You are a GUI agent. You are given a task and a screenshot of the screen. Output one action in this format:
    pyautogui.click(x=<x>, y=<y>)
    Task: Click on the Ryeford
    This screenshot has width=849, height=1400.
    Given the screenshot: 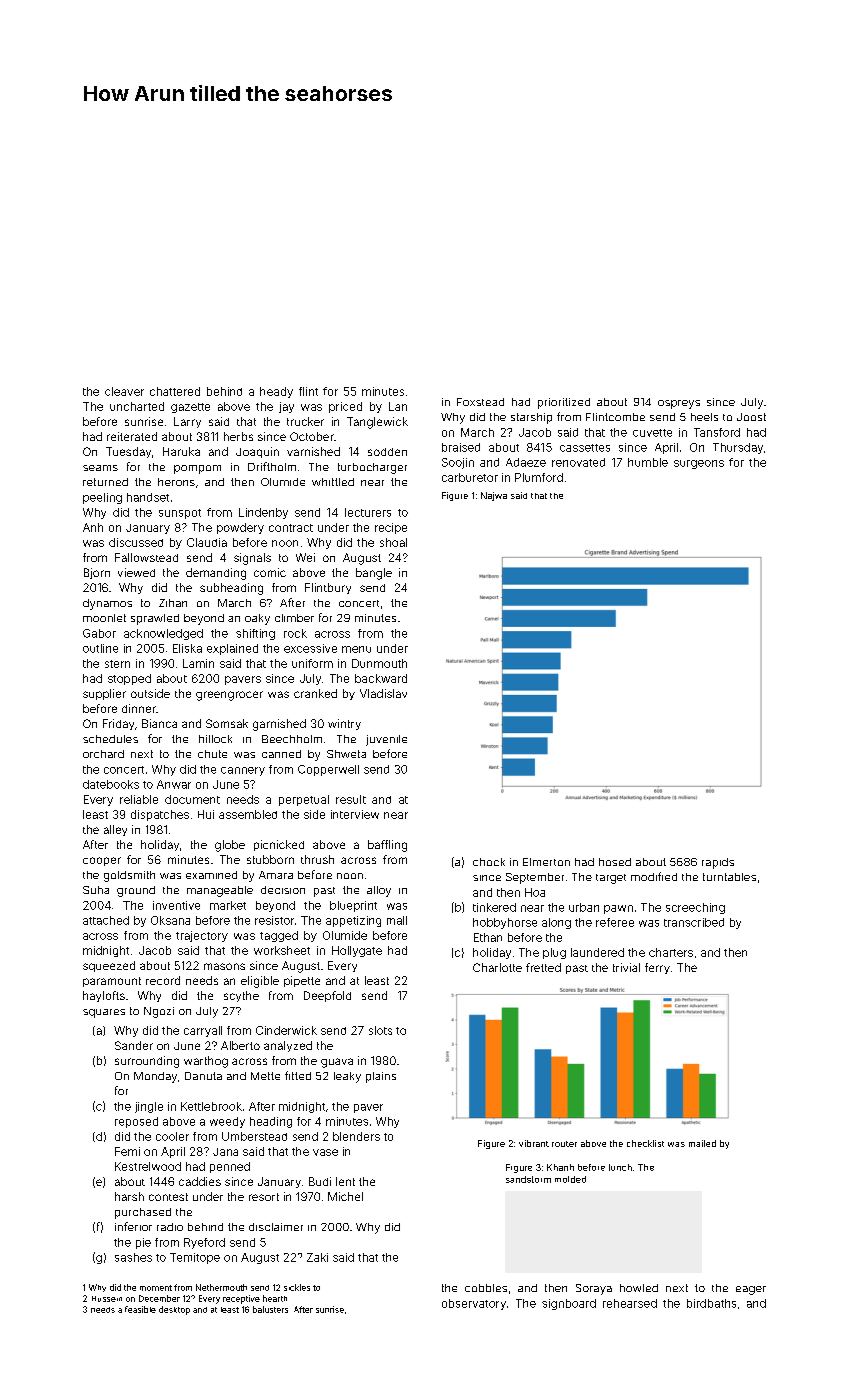 What is the action you would take?
    pyautogui.click(x=204, y=1243)
